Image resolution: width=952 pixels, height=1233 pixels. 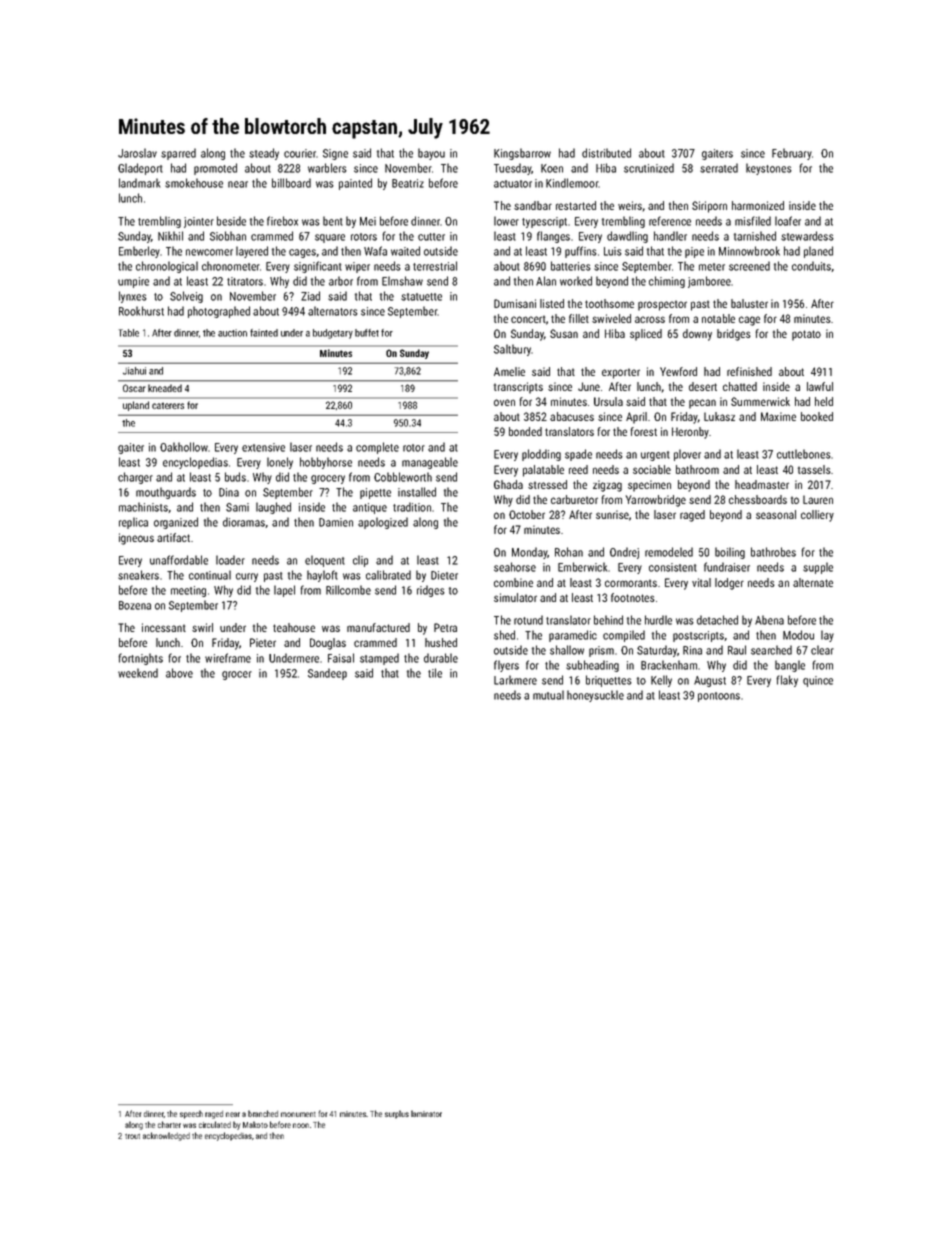 I want to click on above, so click(x=179, y=673).
